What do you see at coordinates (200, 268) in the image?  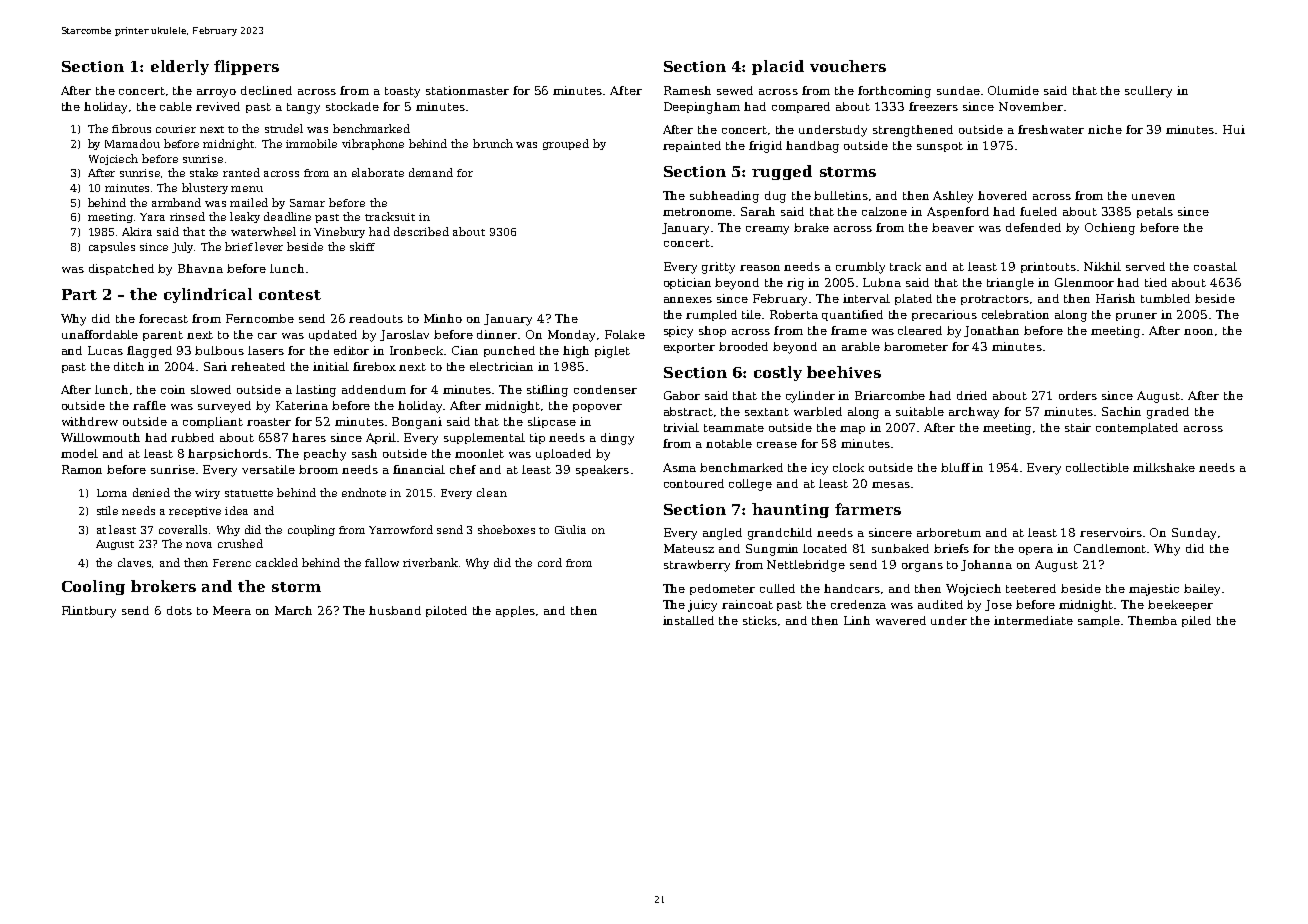 I see `Bhavna` at bounding box center [200, 268].
